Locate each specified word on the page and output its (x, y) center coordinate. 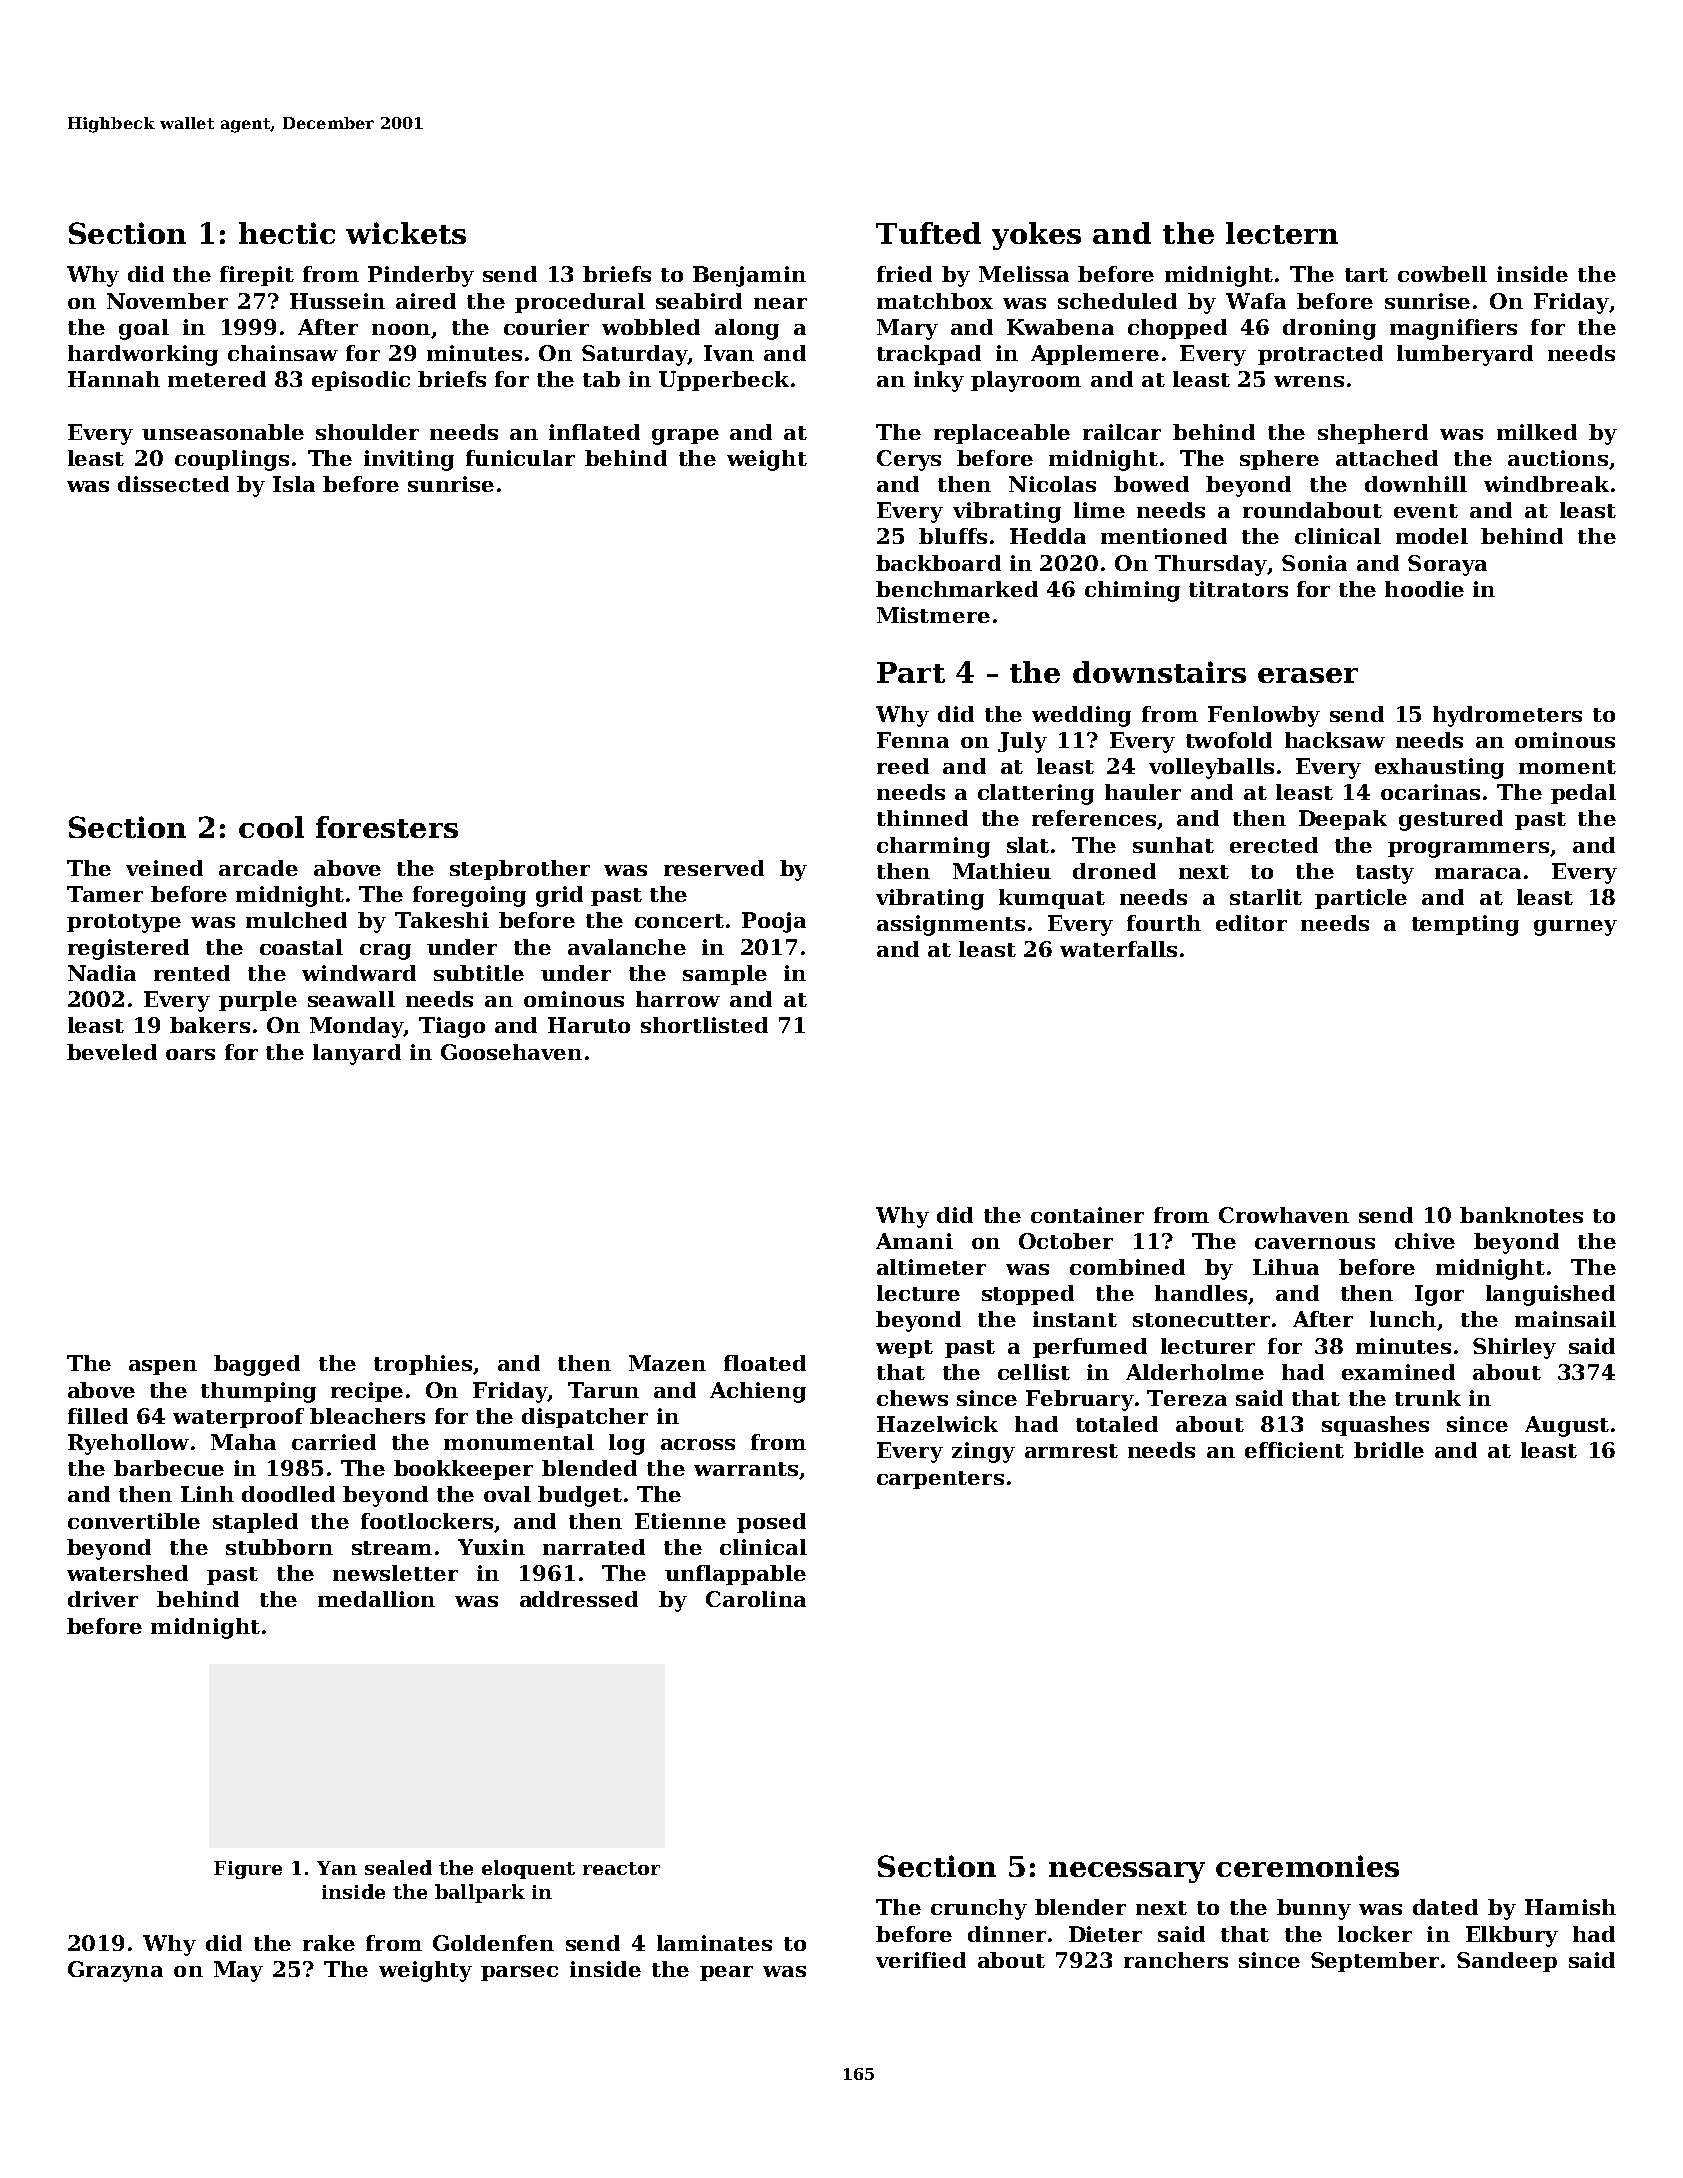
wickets (406, 233)
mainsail (1565, 1319)
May (238, 1971)
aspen (163, 1367)
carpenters (940, 1480)
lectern (1282, 233)
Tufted (928, 233)
